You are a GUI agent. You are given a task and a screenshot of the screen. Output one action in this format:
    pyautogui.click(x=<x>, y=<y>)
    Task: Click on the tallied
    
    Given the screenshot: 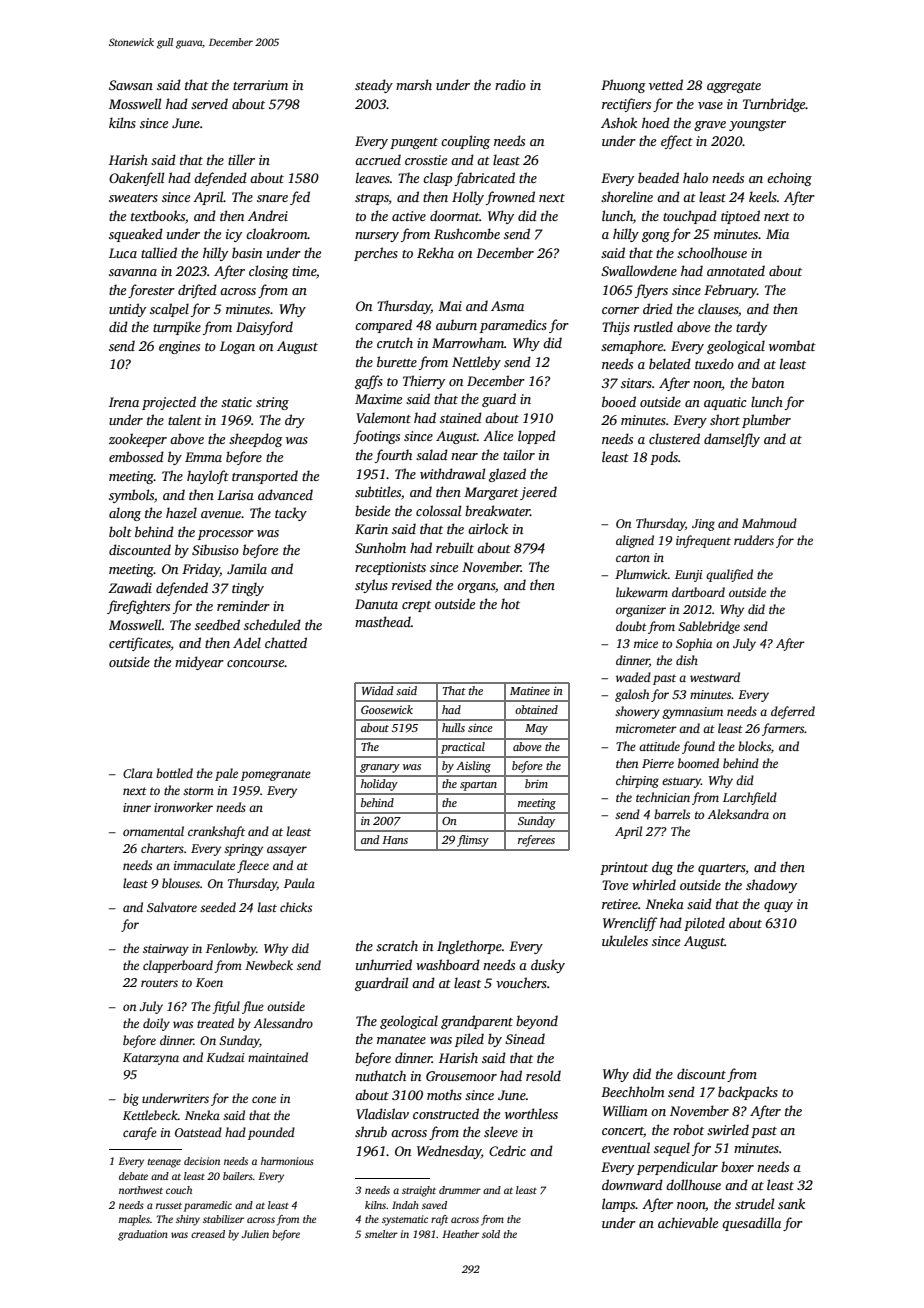 What is the action you would take?
    pyautogui.click(x=159, y=252)
